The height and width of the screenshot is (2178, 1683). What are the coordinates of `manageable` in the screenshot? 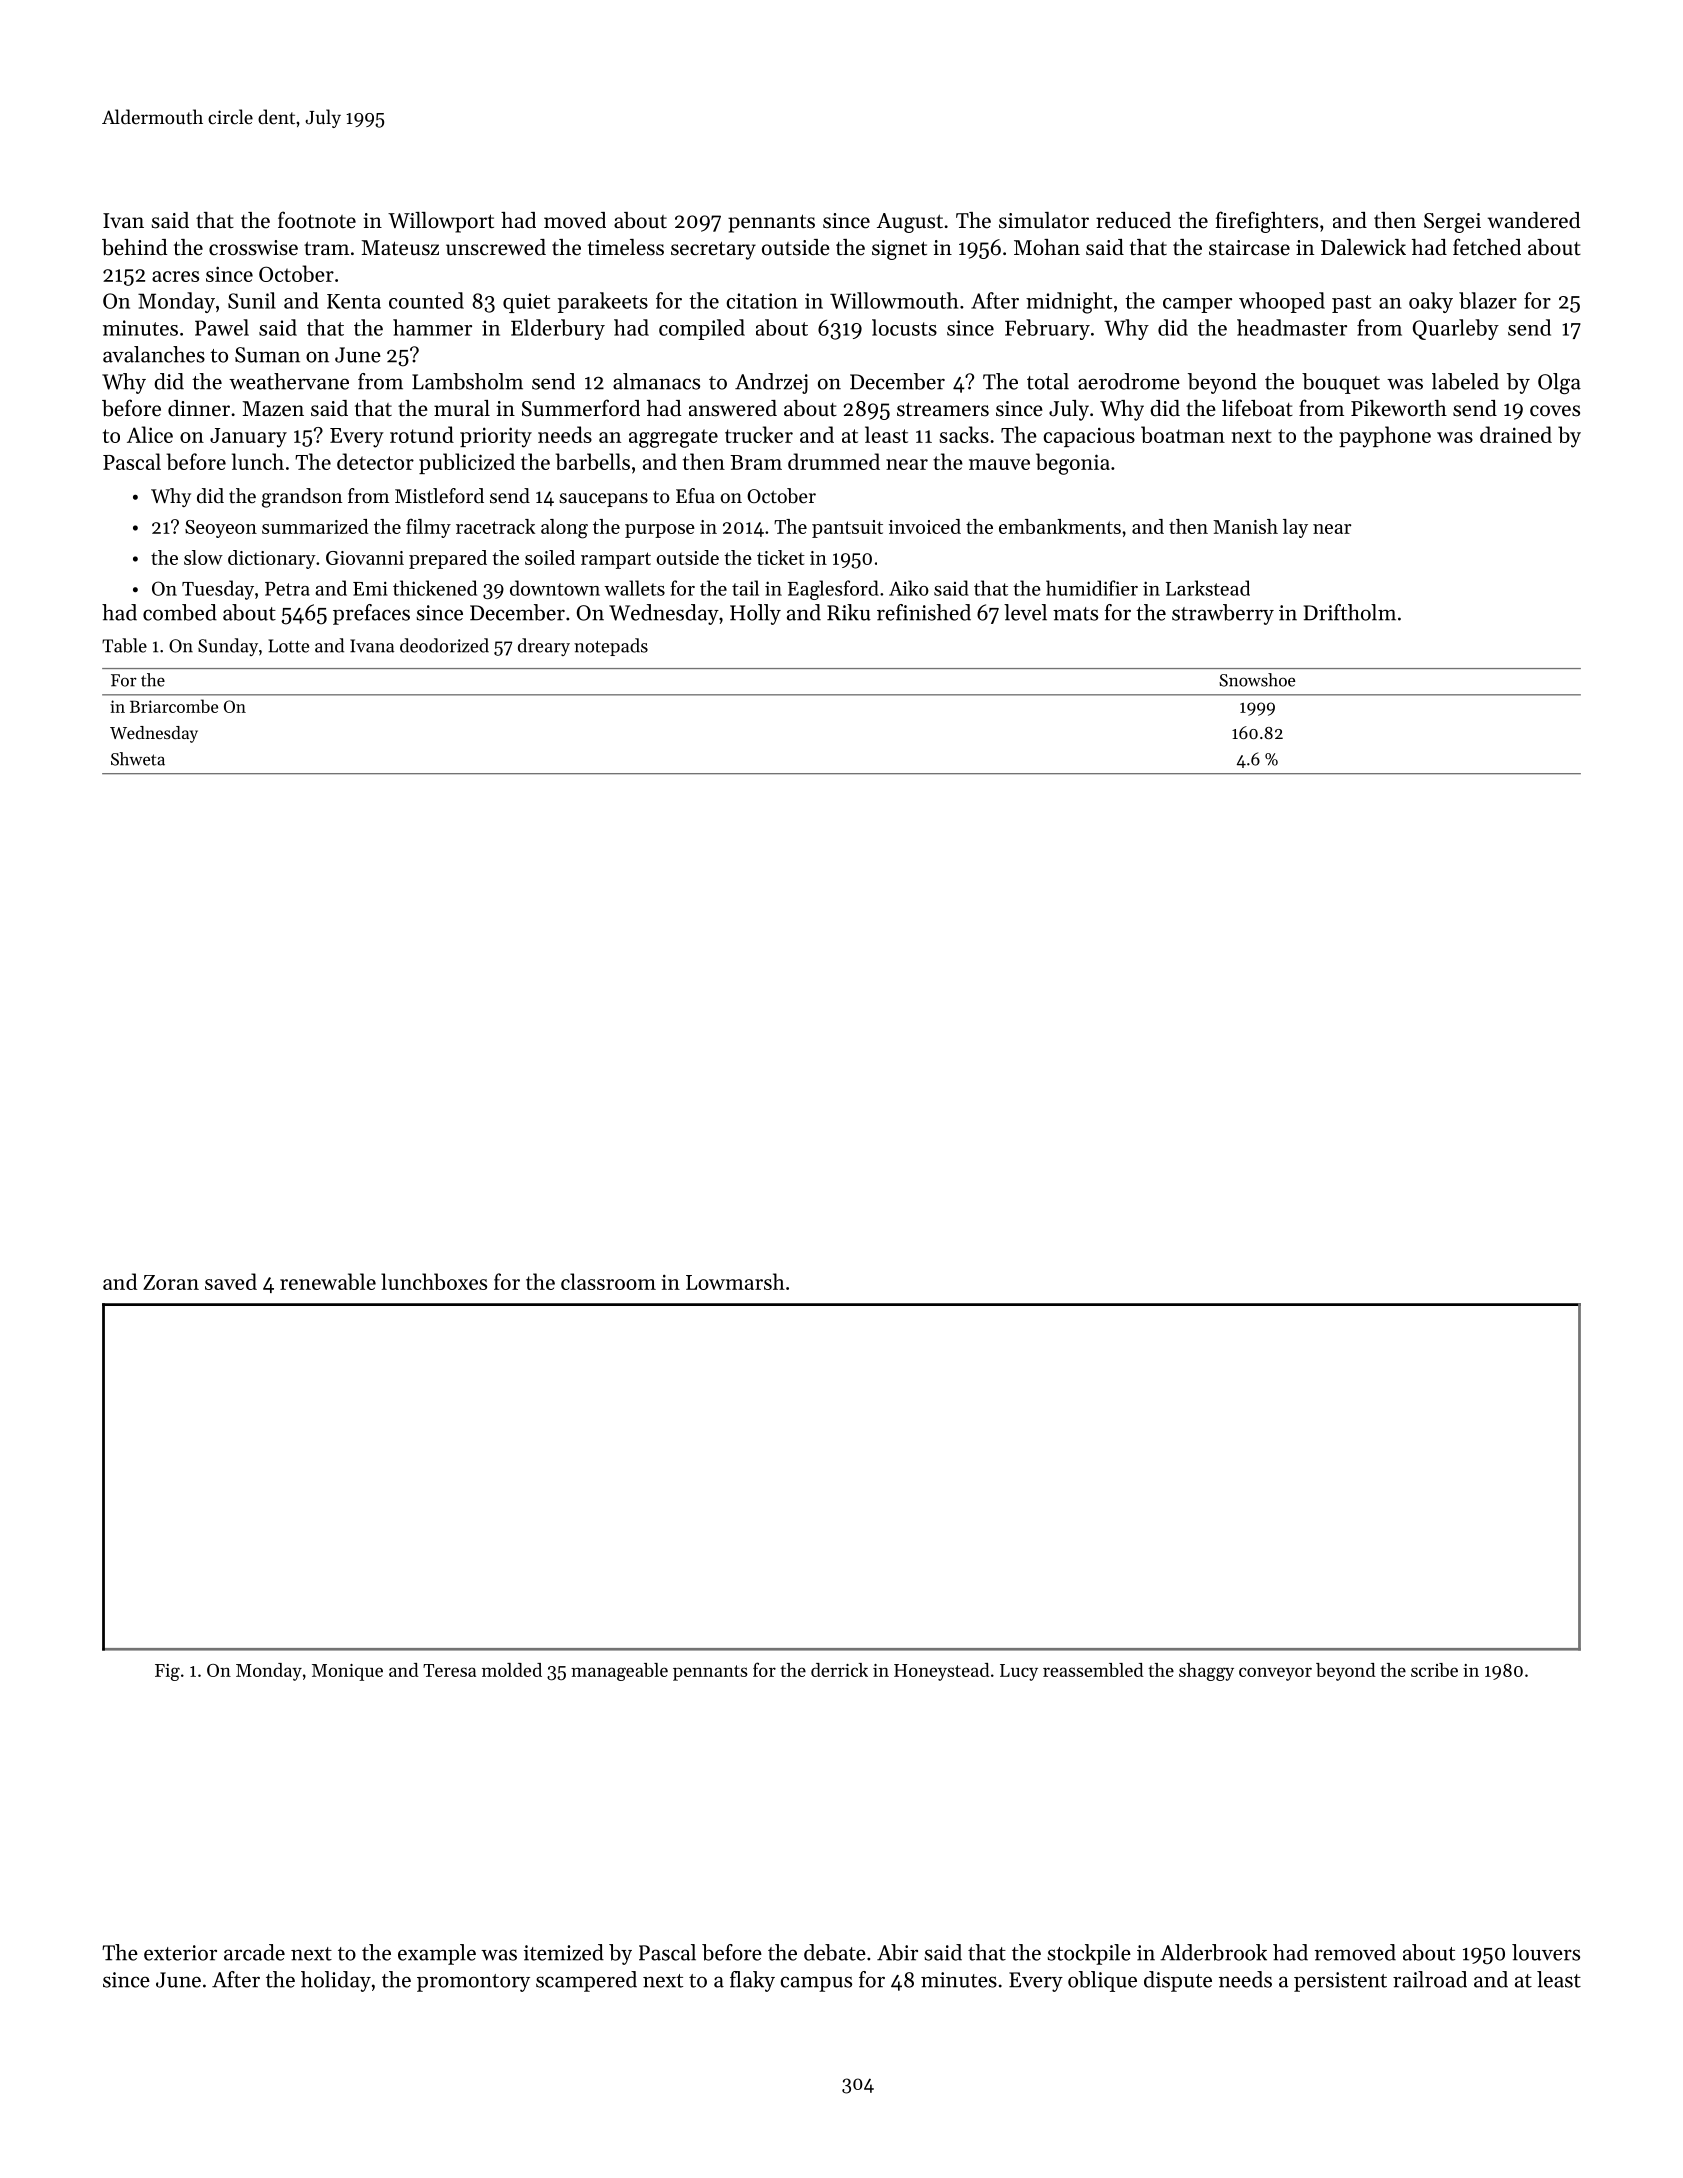 It's located at (619, 1672).
